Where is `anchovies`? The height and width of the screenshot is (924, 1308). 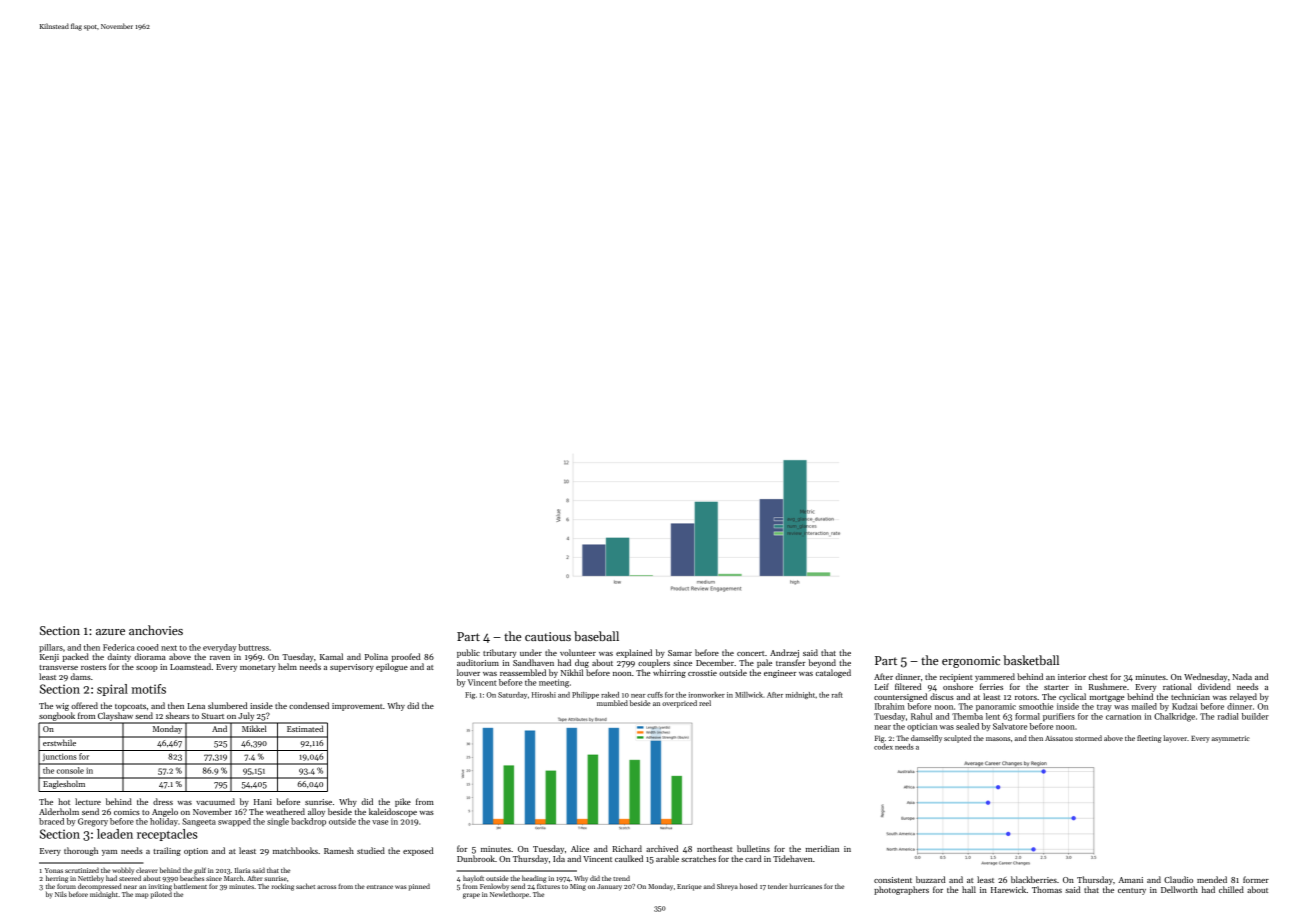 anchovies is located at coordinates (156, 630).
